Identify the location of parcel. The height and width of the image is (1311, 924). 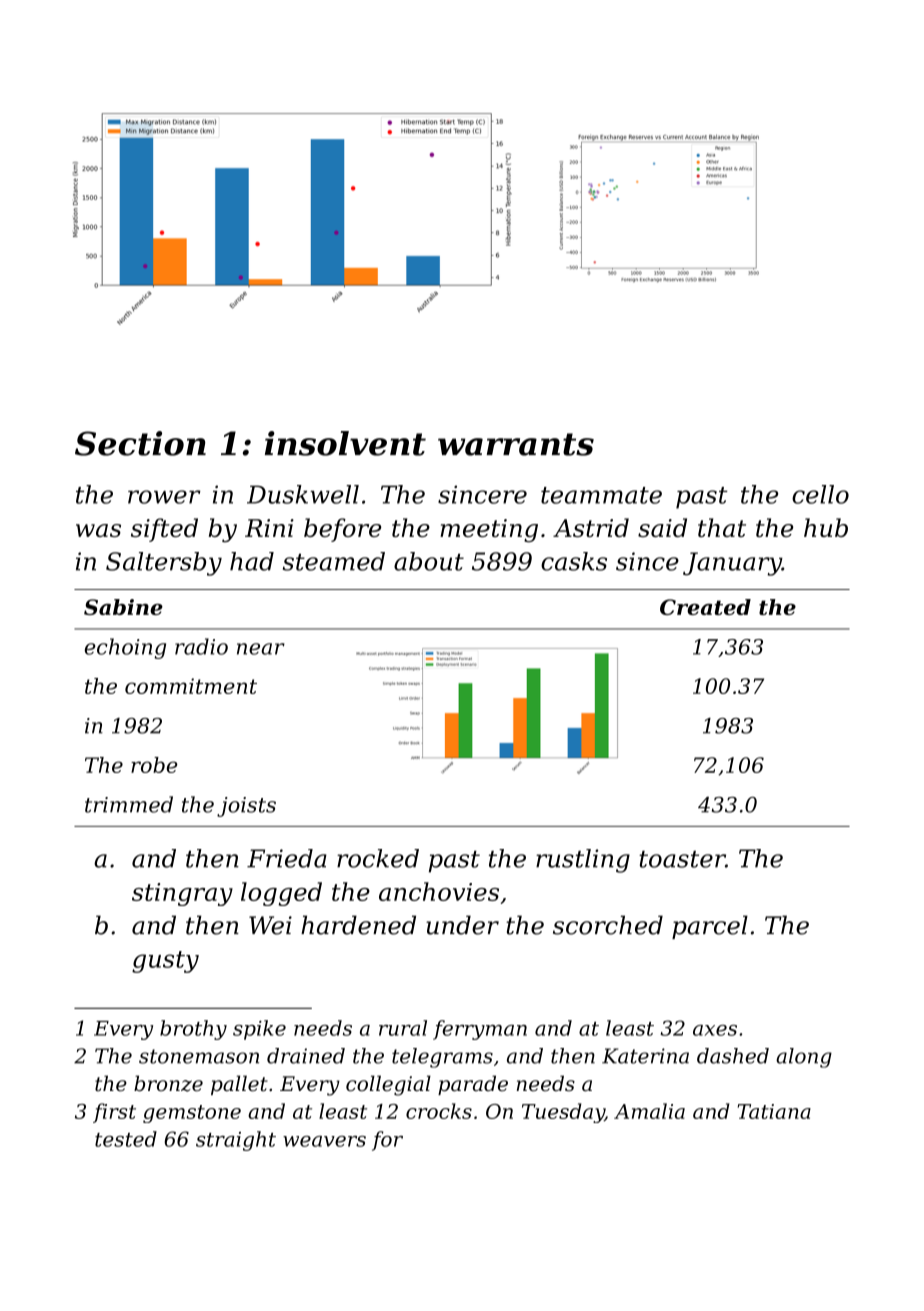
(710, 927).
